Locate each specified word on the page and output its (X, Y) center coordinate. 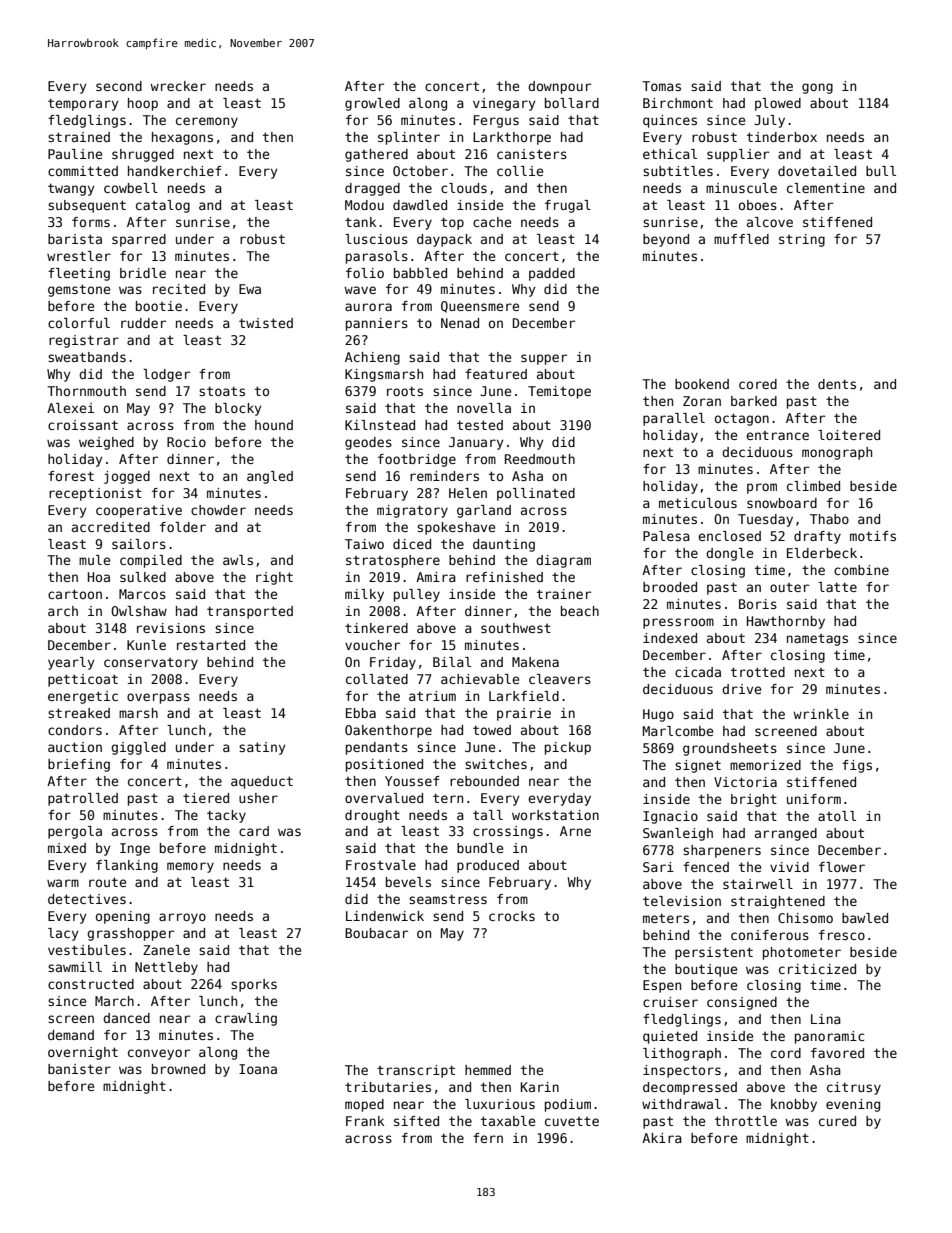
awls (238, 560)
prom (762, 488)
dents (837, 384)
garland (484, 511)
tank (360, 222)
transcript (416, 1071)
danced (126, 1018)
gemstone (79, 290)
